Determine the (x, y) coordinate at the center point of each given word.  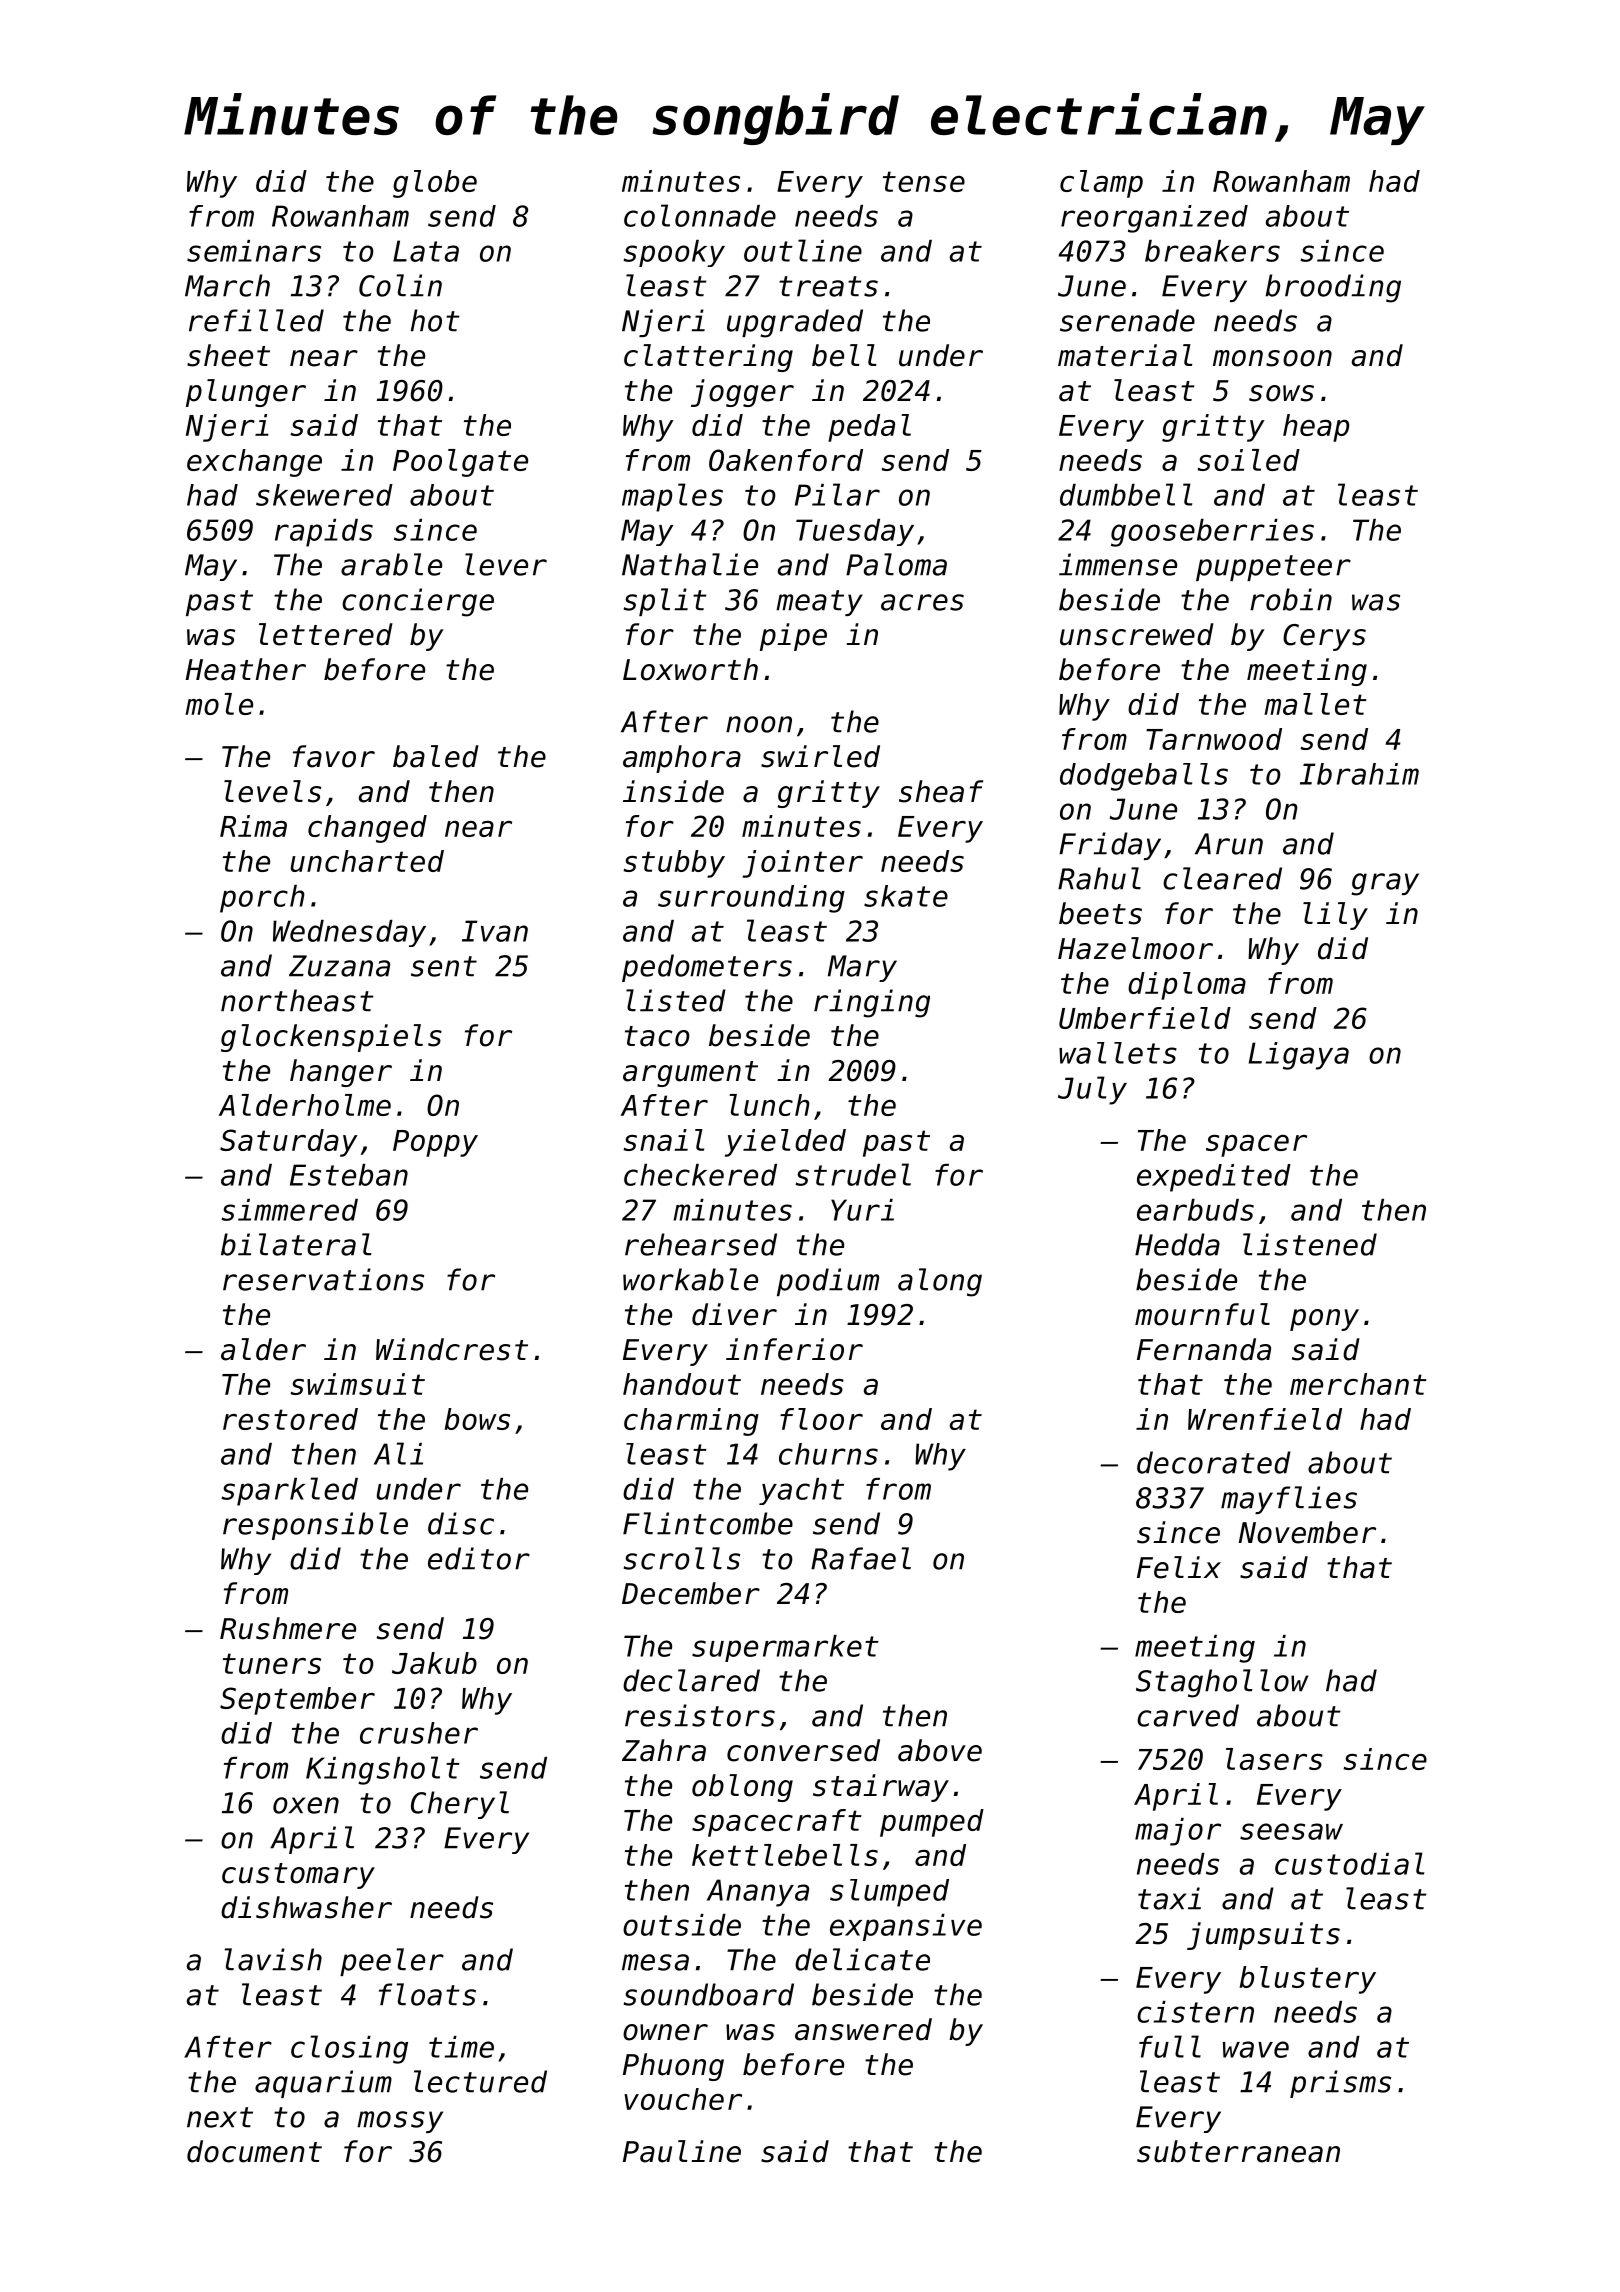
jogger (742, 393)
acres (922, 602)
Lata (426, 251)
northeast (297, 1000)
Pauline (682, 2151)
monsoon (1272, 358)
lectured (480, 2081)
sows (1281, 393)
